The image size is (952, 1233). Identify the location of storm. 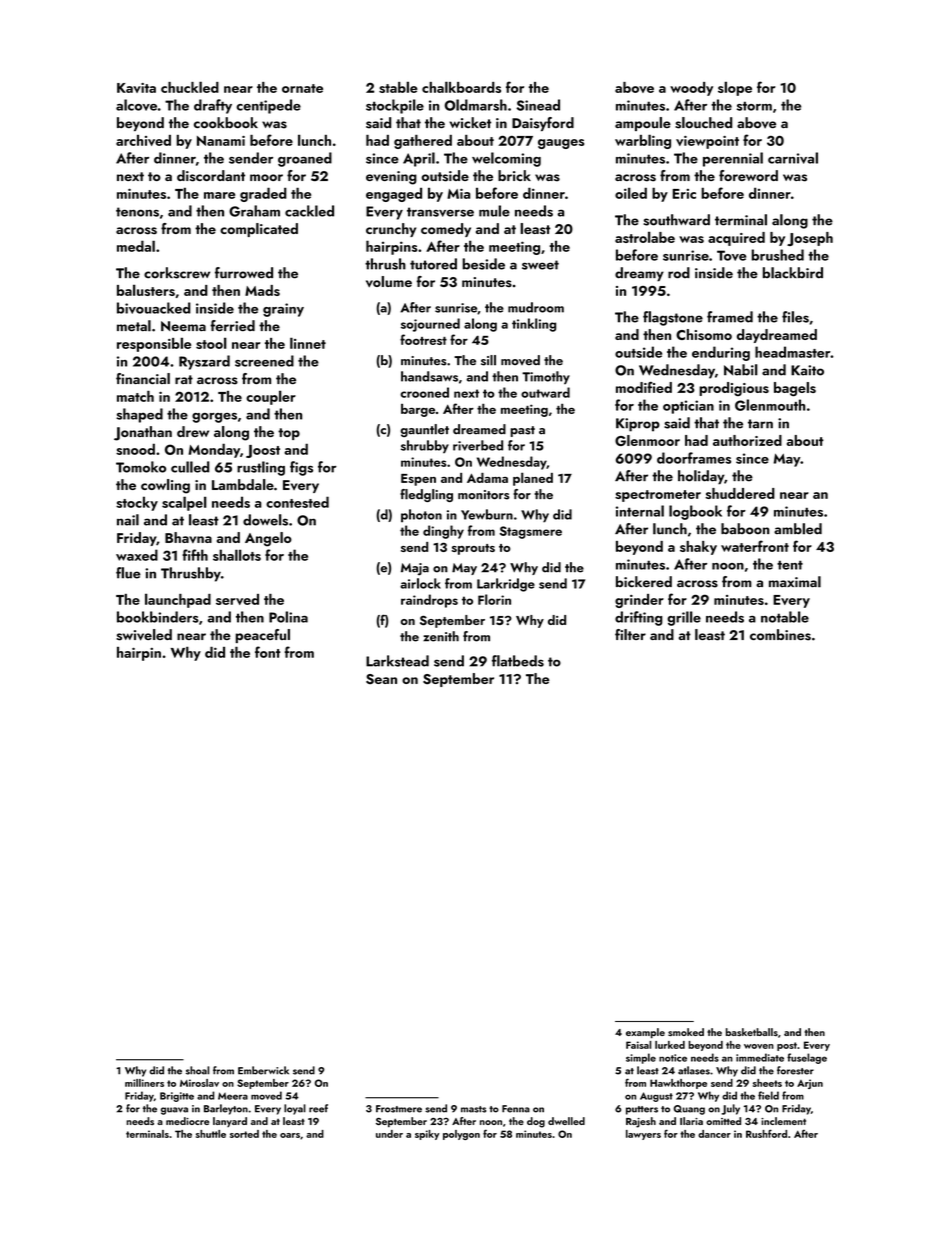
(754, 106).
